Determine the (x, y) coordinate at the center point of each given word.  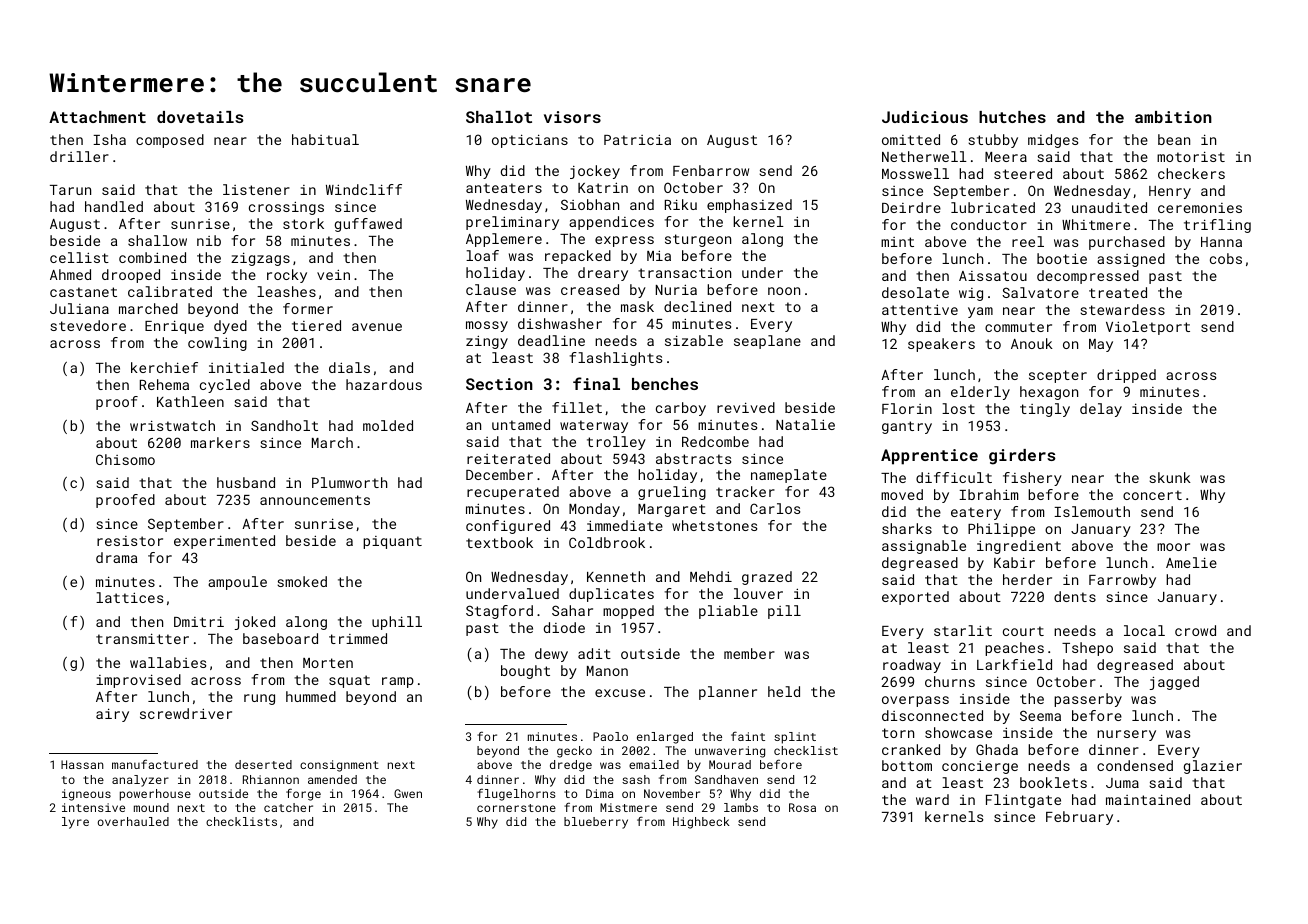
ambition (1173, 117)
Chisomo (125, 459)
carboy (681, 409)
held (784, 691)
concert (1152, 495)
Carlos (775, 508)
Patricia (637, 139)
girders (1022, 457)
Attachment (97, 117)
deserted (263, 764)
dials (349, 367)
